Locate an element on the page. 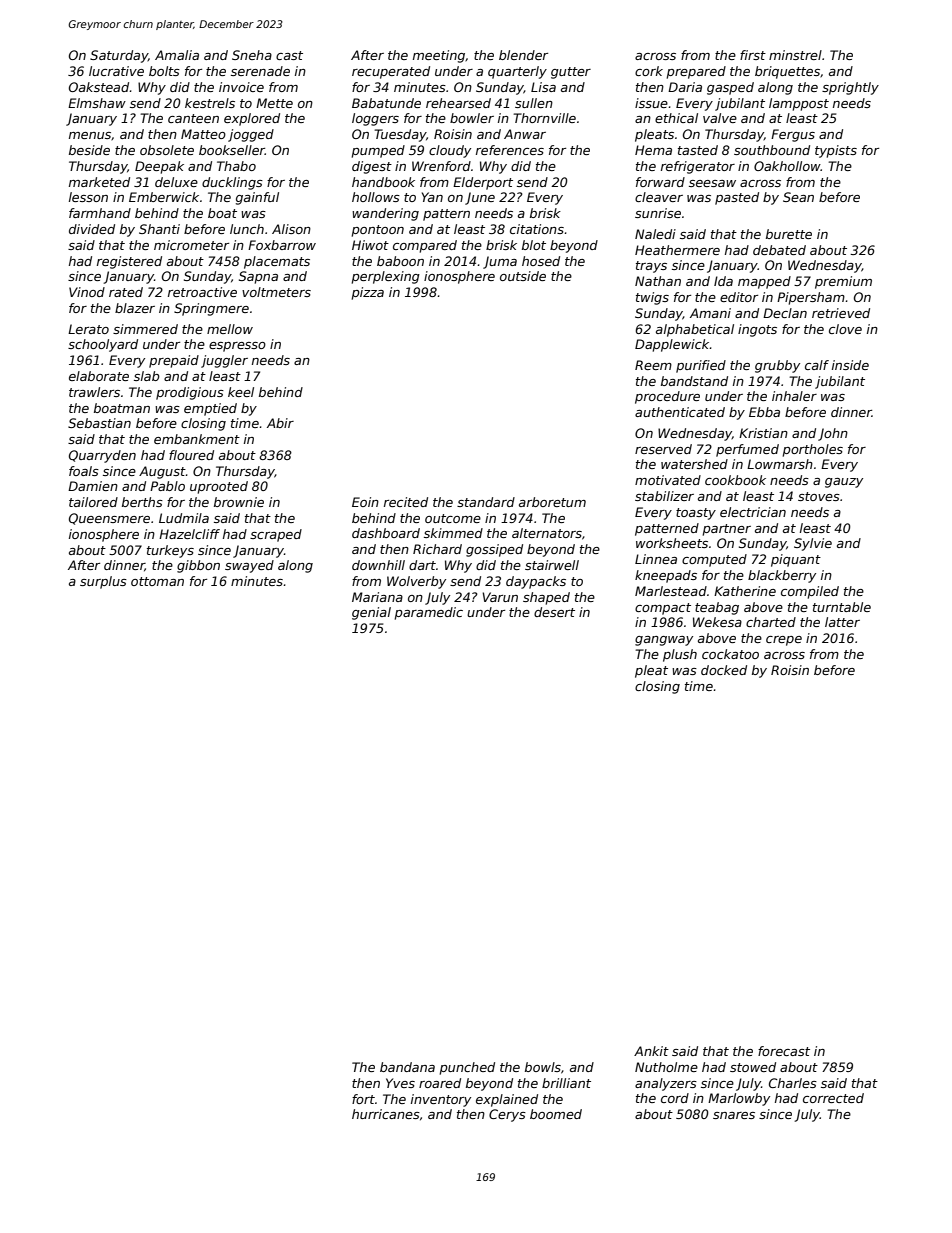 Image resolution: width=952 pixels, height=1233 pixels. fort is located at coordinates (363, 1099).
